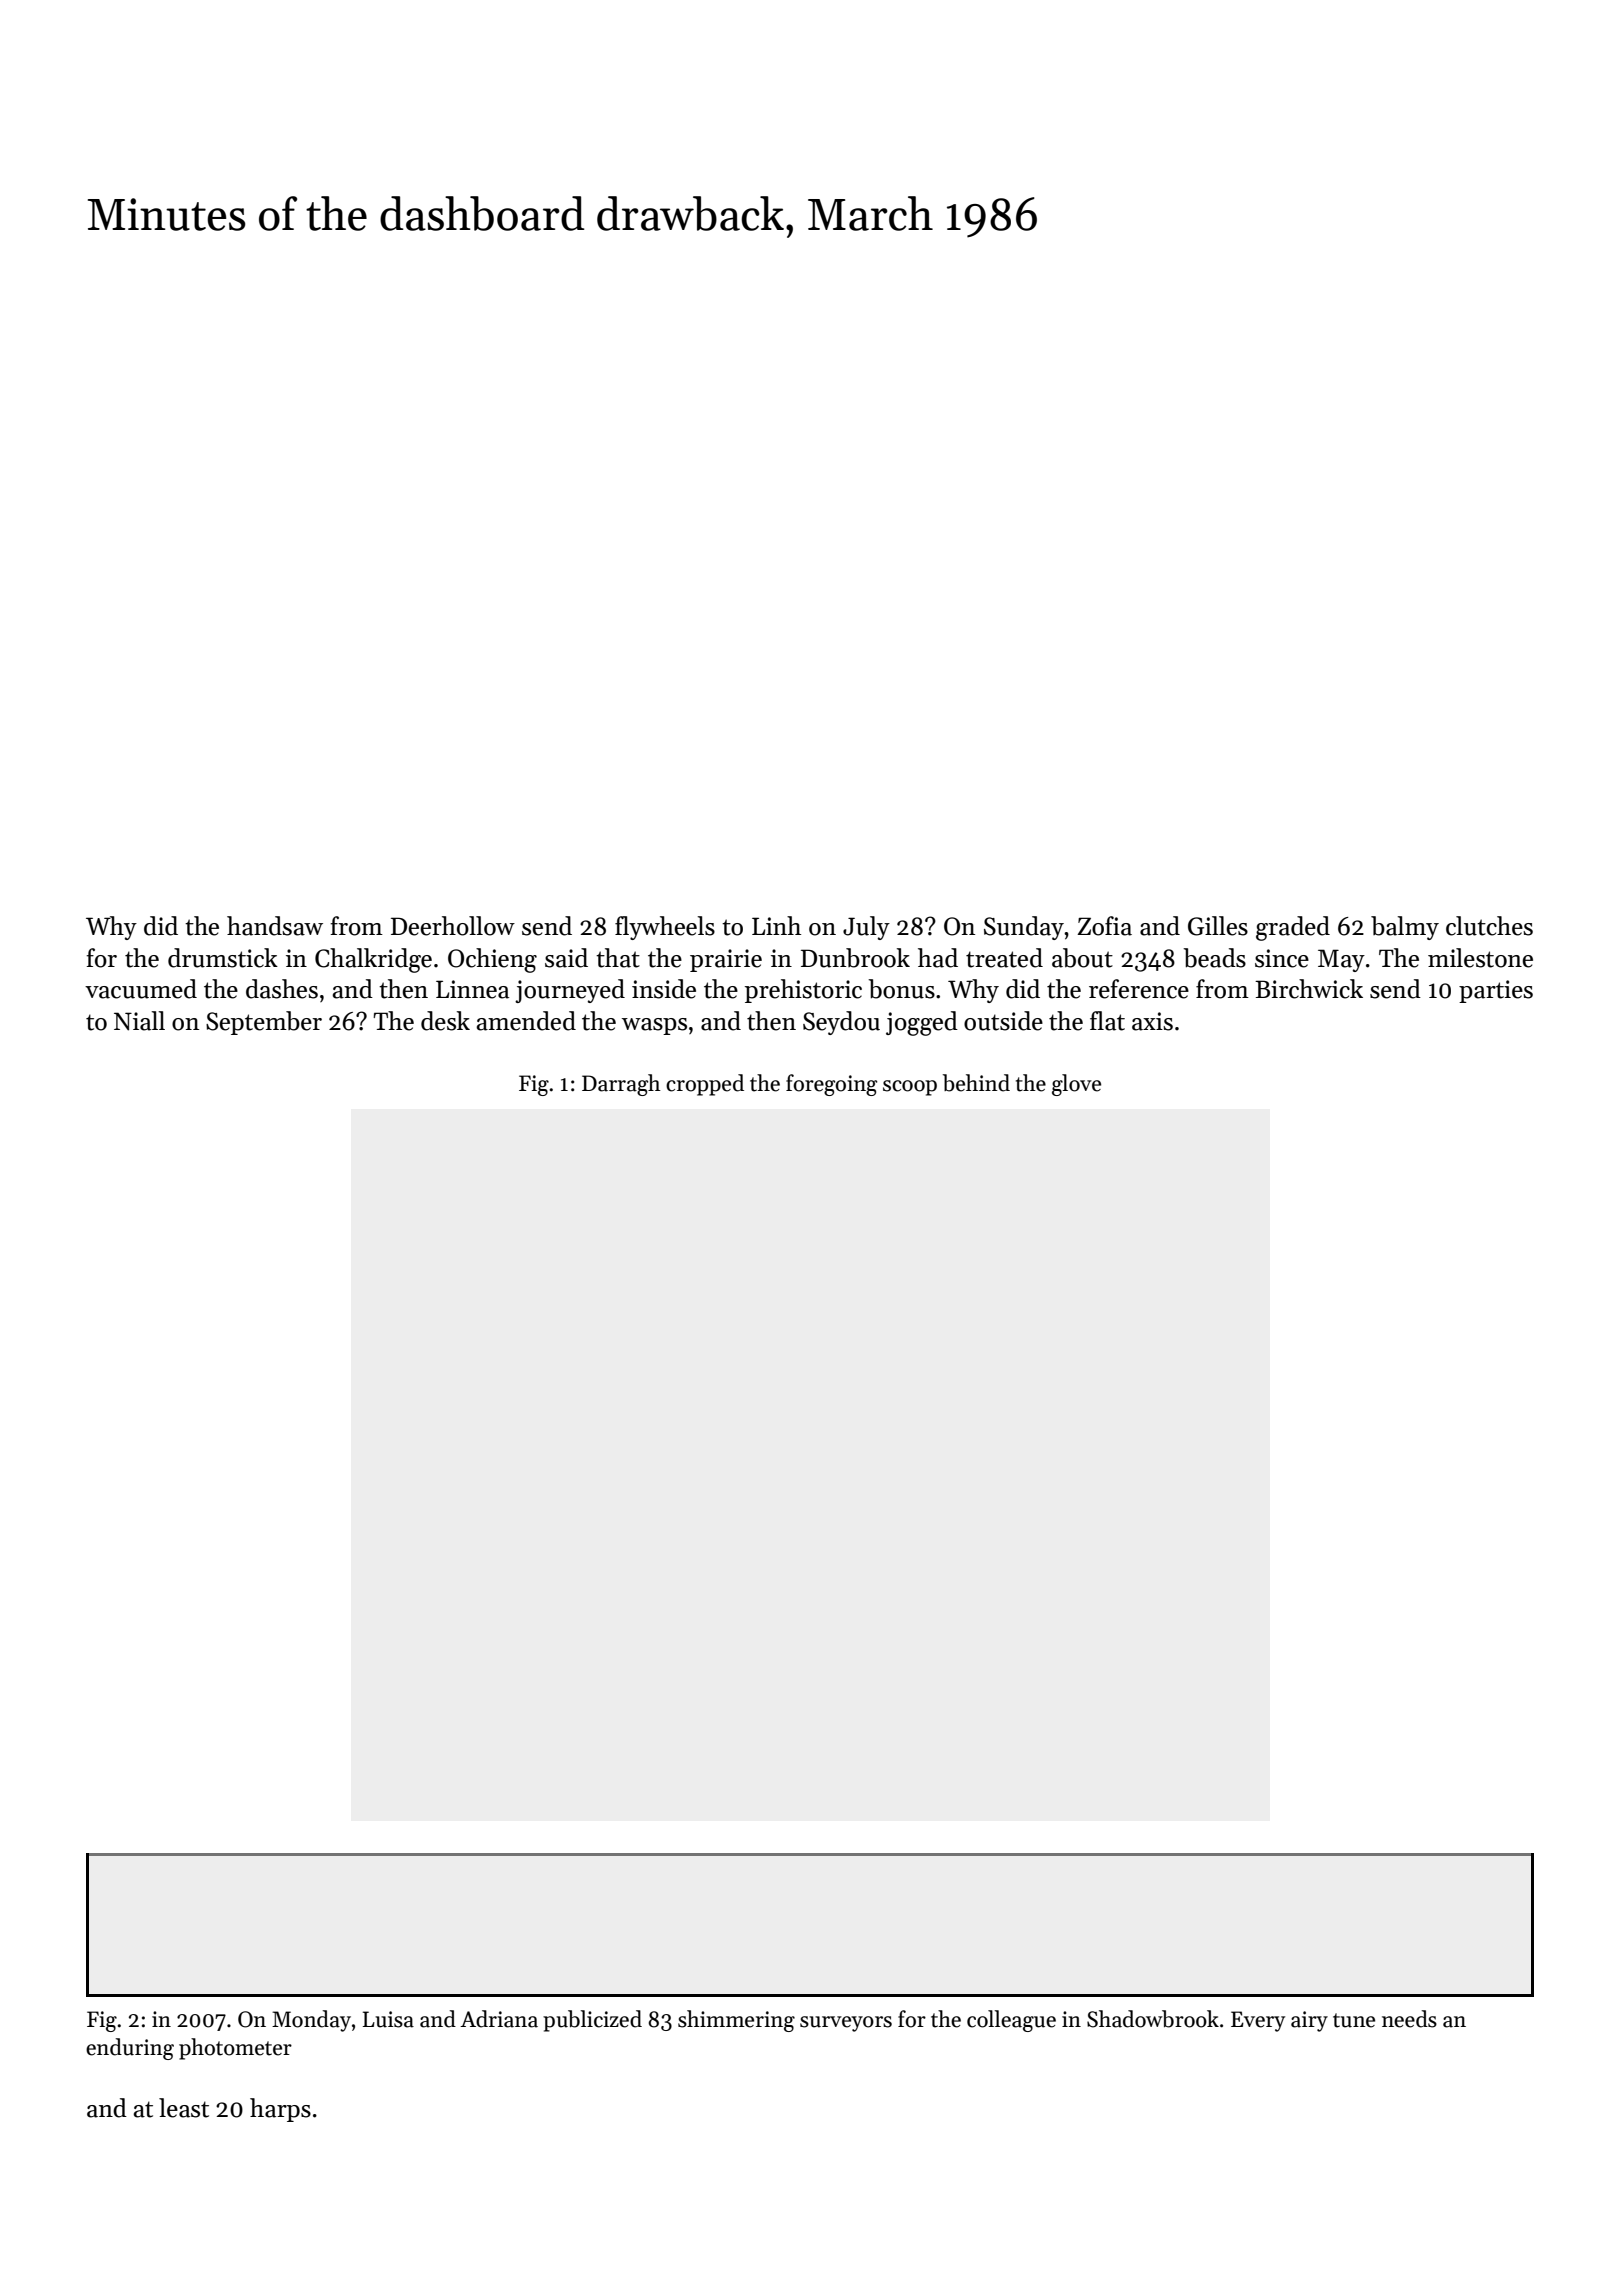 Image resolution: width=1620 pixels, height=2292 pixels. I want to click on July, so click(866, 928).
